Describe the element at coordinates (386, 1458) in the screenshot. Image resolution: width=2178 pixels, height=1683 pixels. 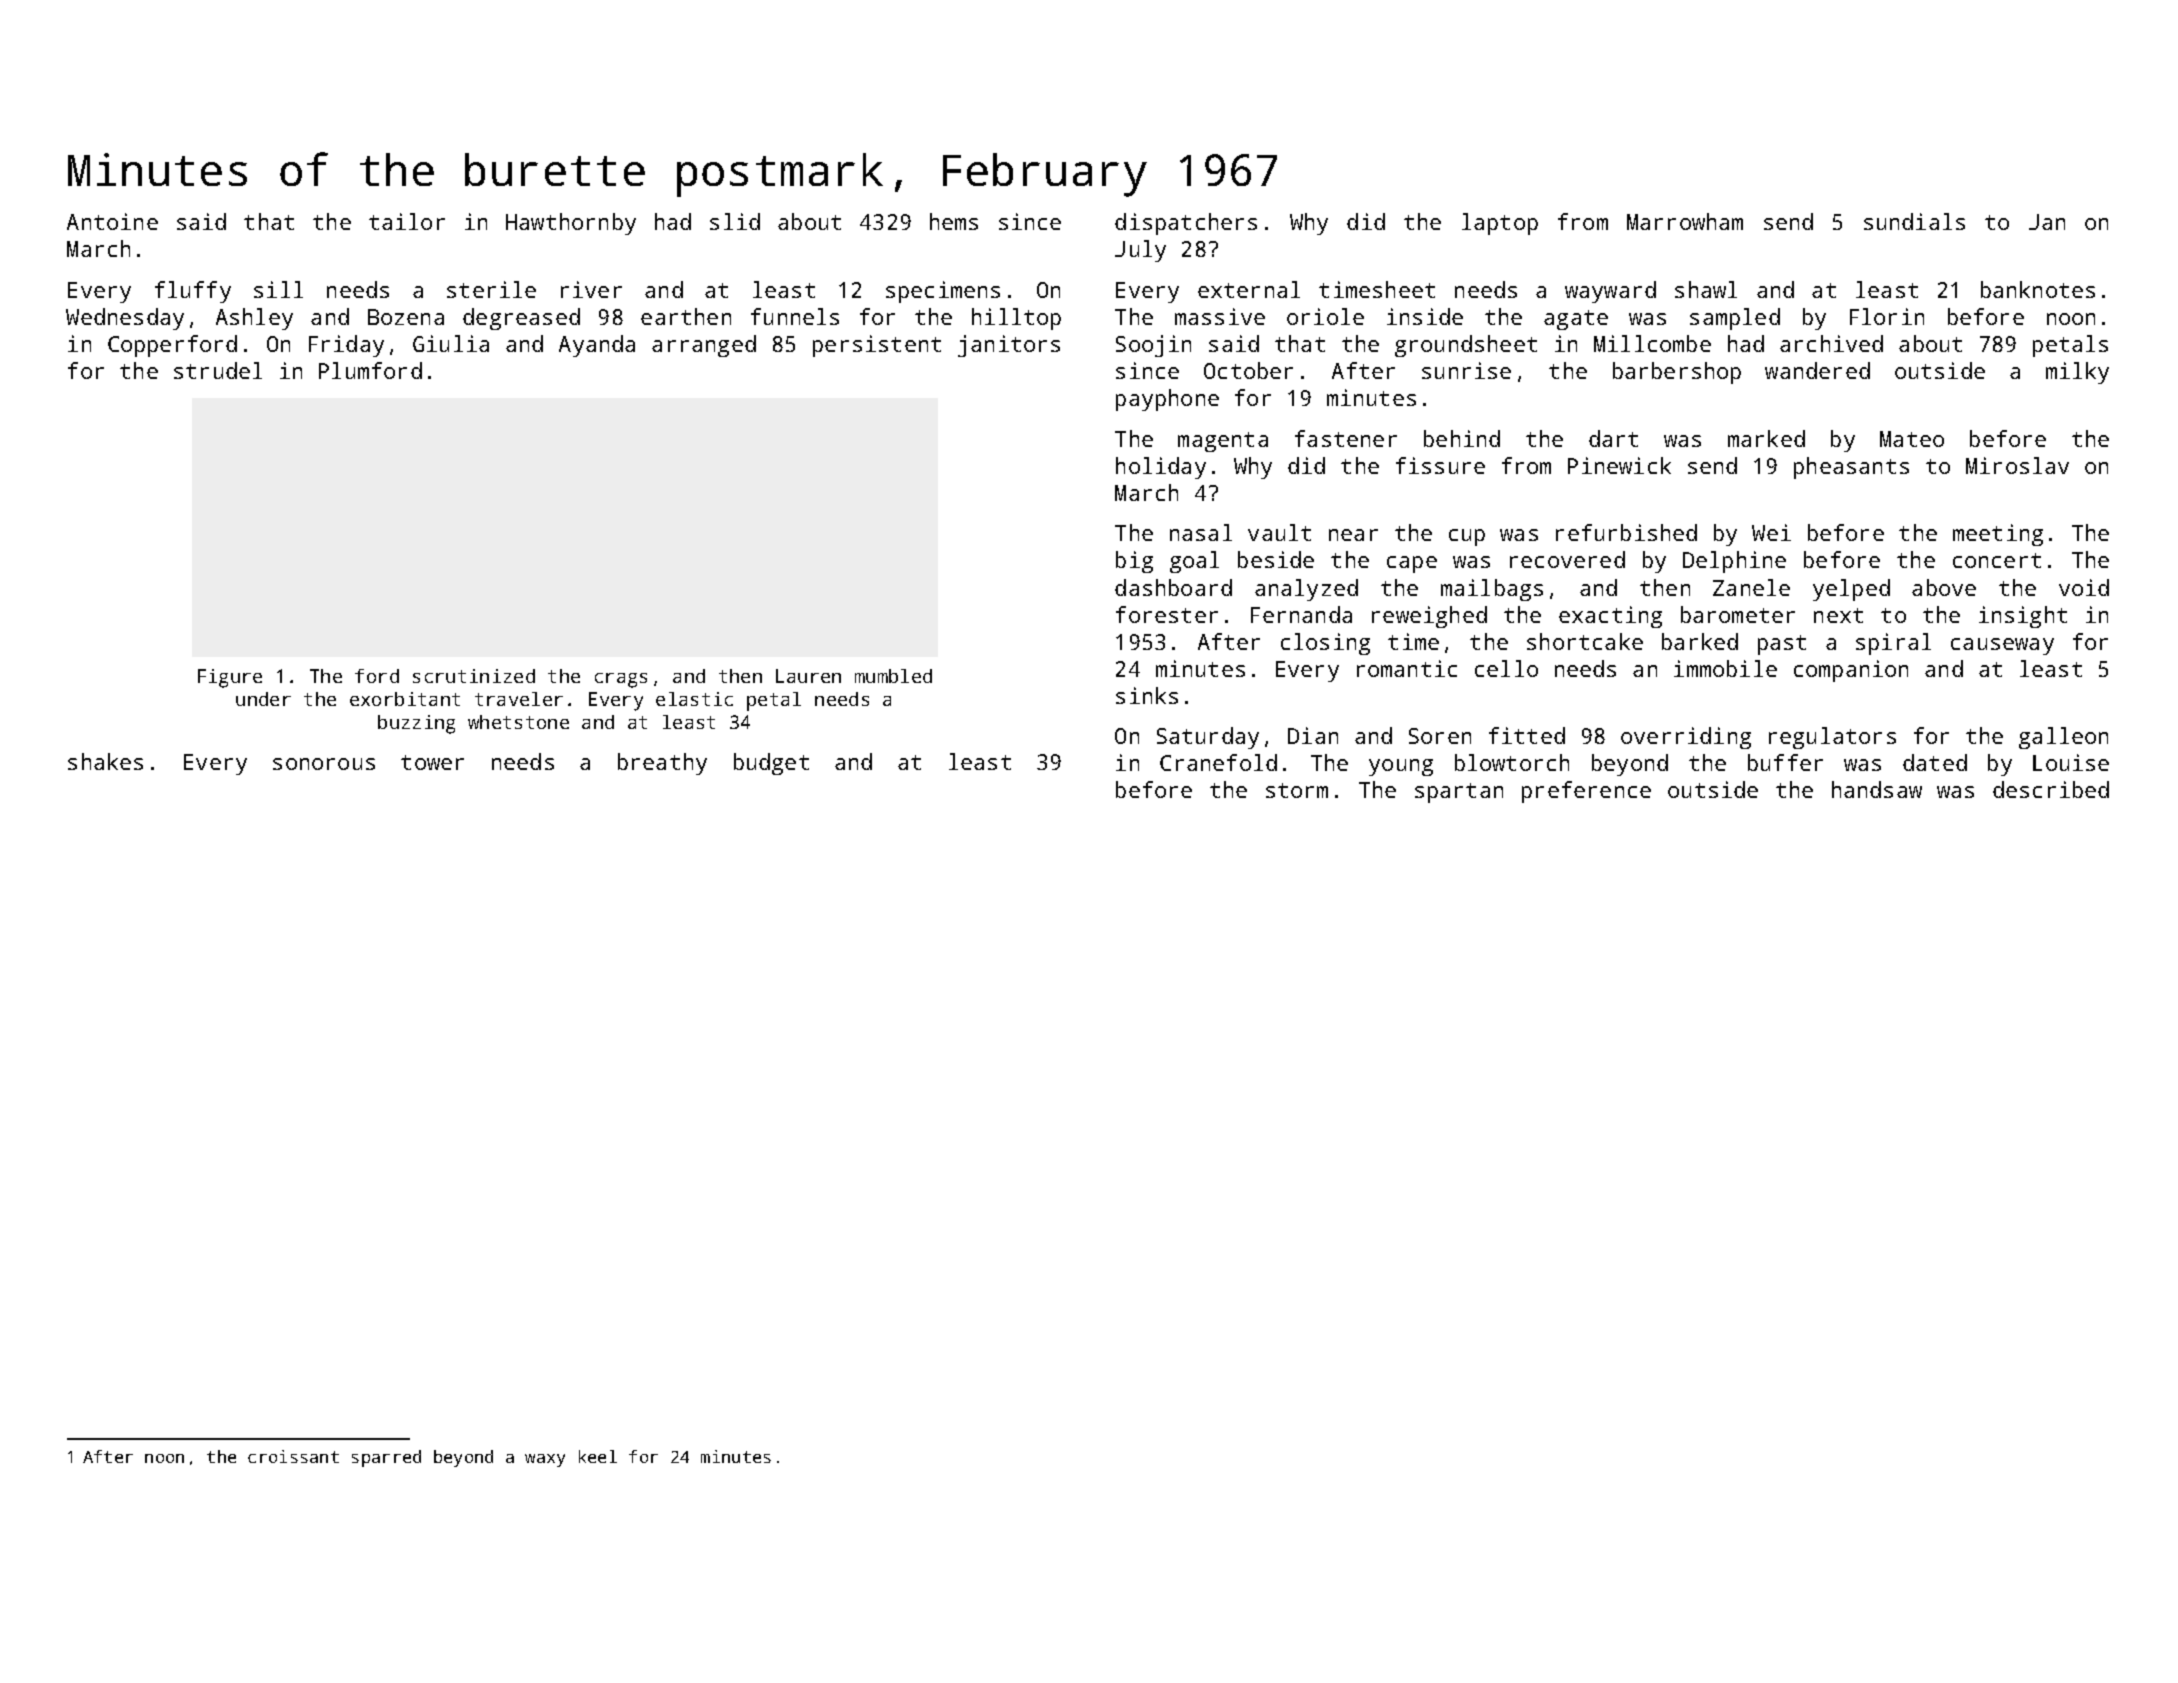
I see `sparred` at that location.
